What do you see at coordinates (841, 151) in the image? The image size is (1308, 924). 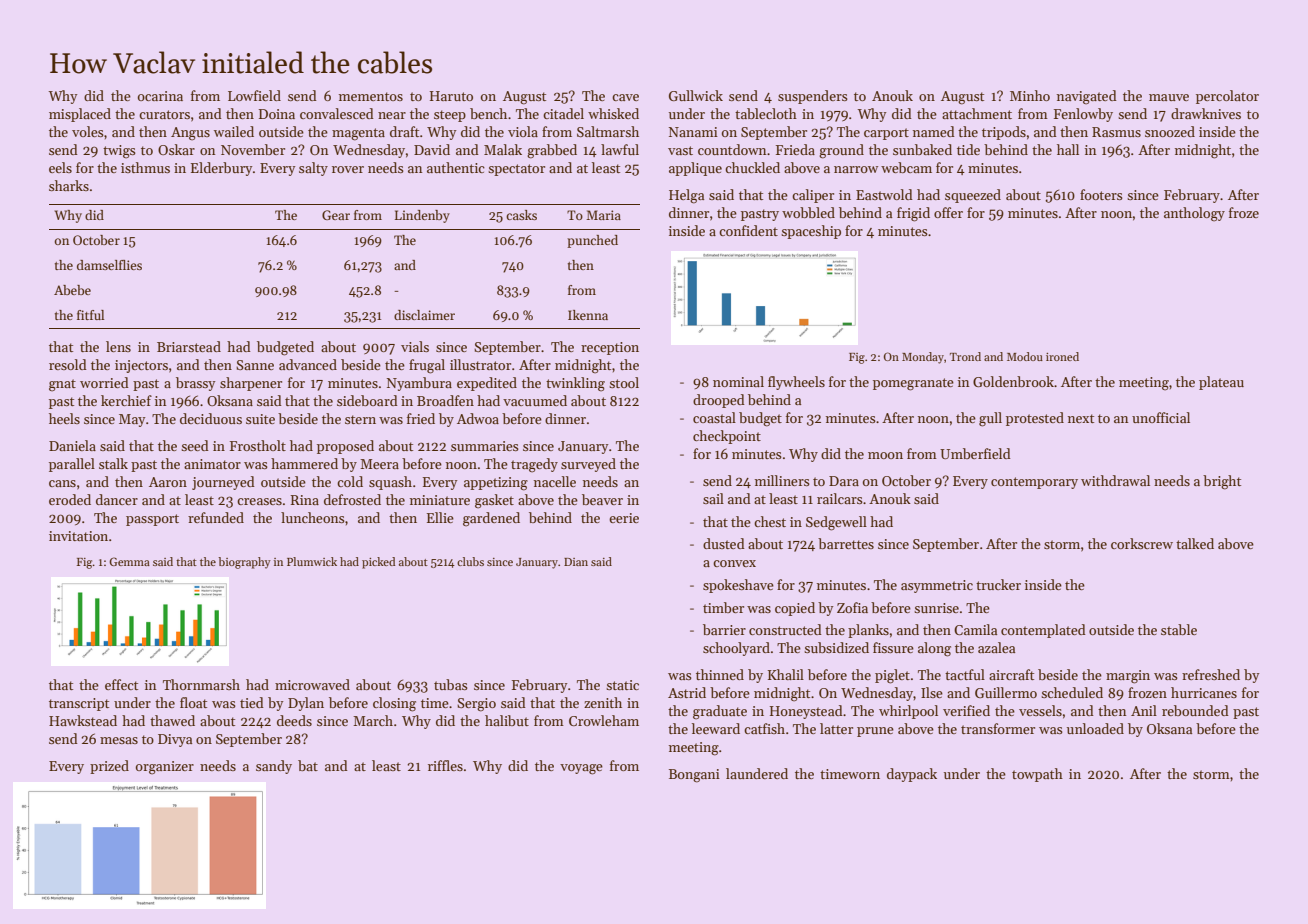 I see `ground` at bounding box center [841, 151].
